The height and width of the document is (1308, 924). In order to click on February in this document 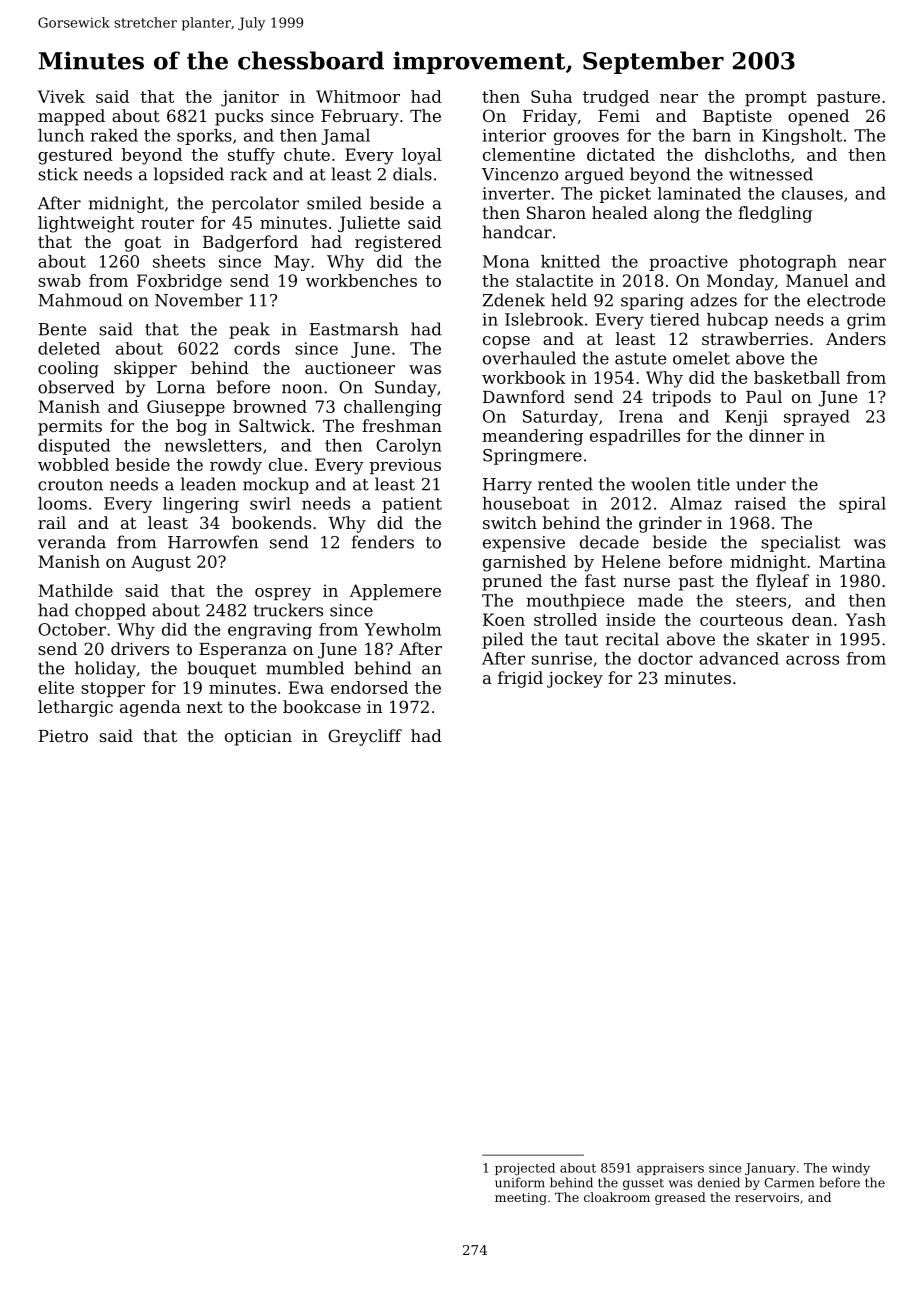, I will do `click(360, 117)`.
